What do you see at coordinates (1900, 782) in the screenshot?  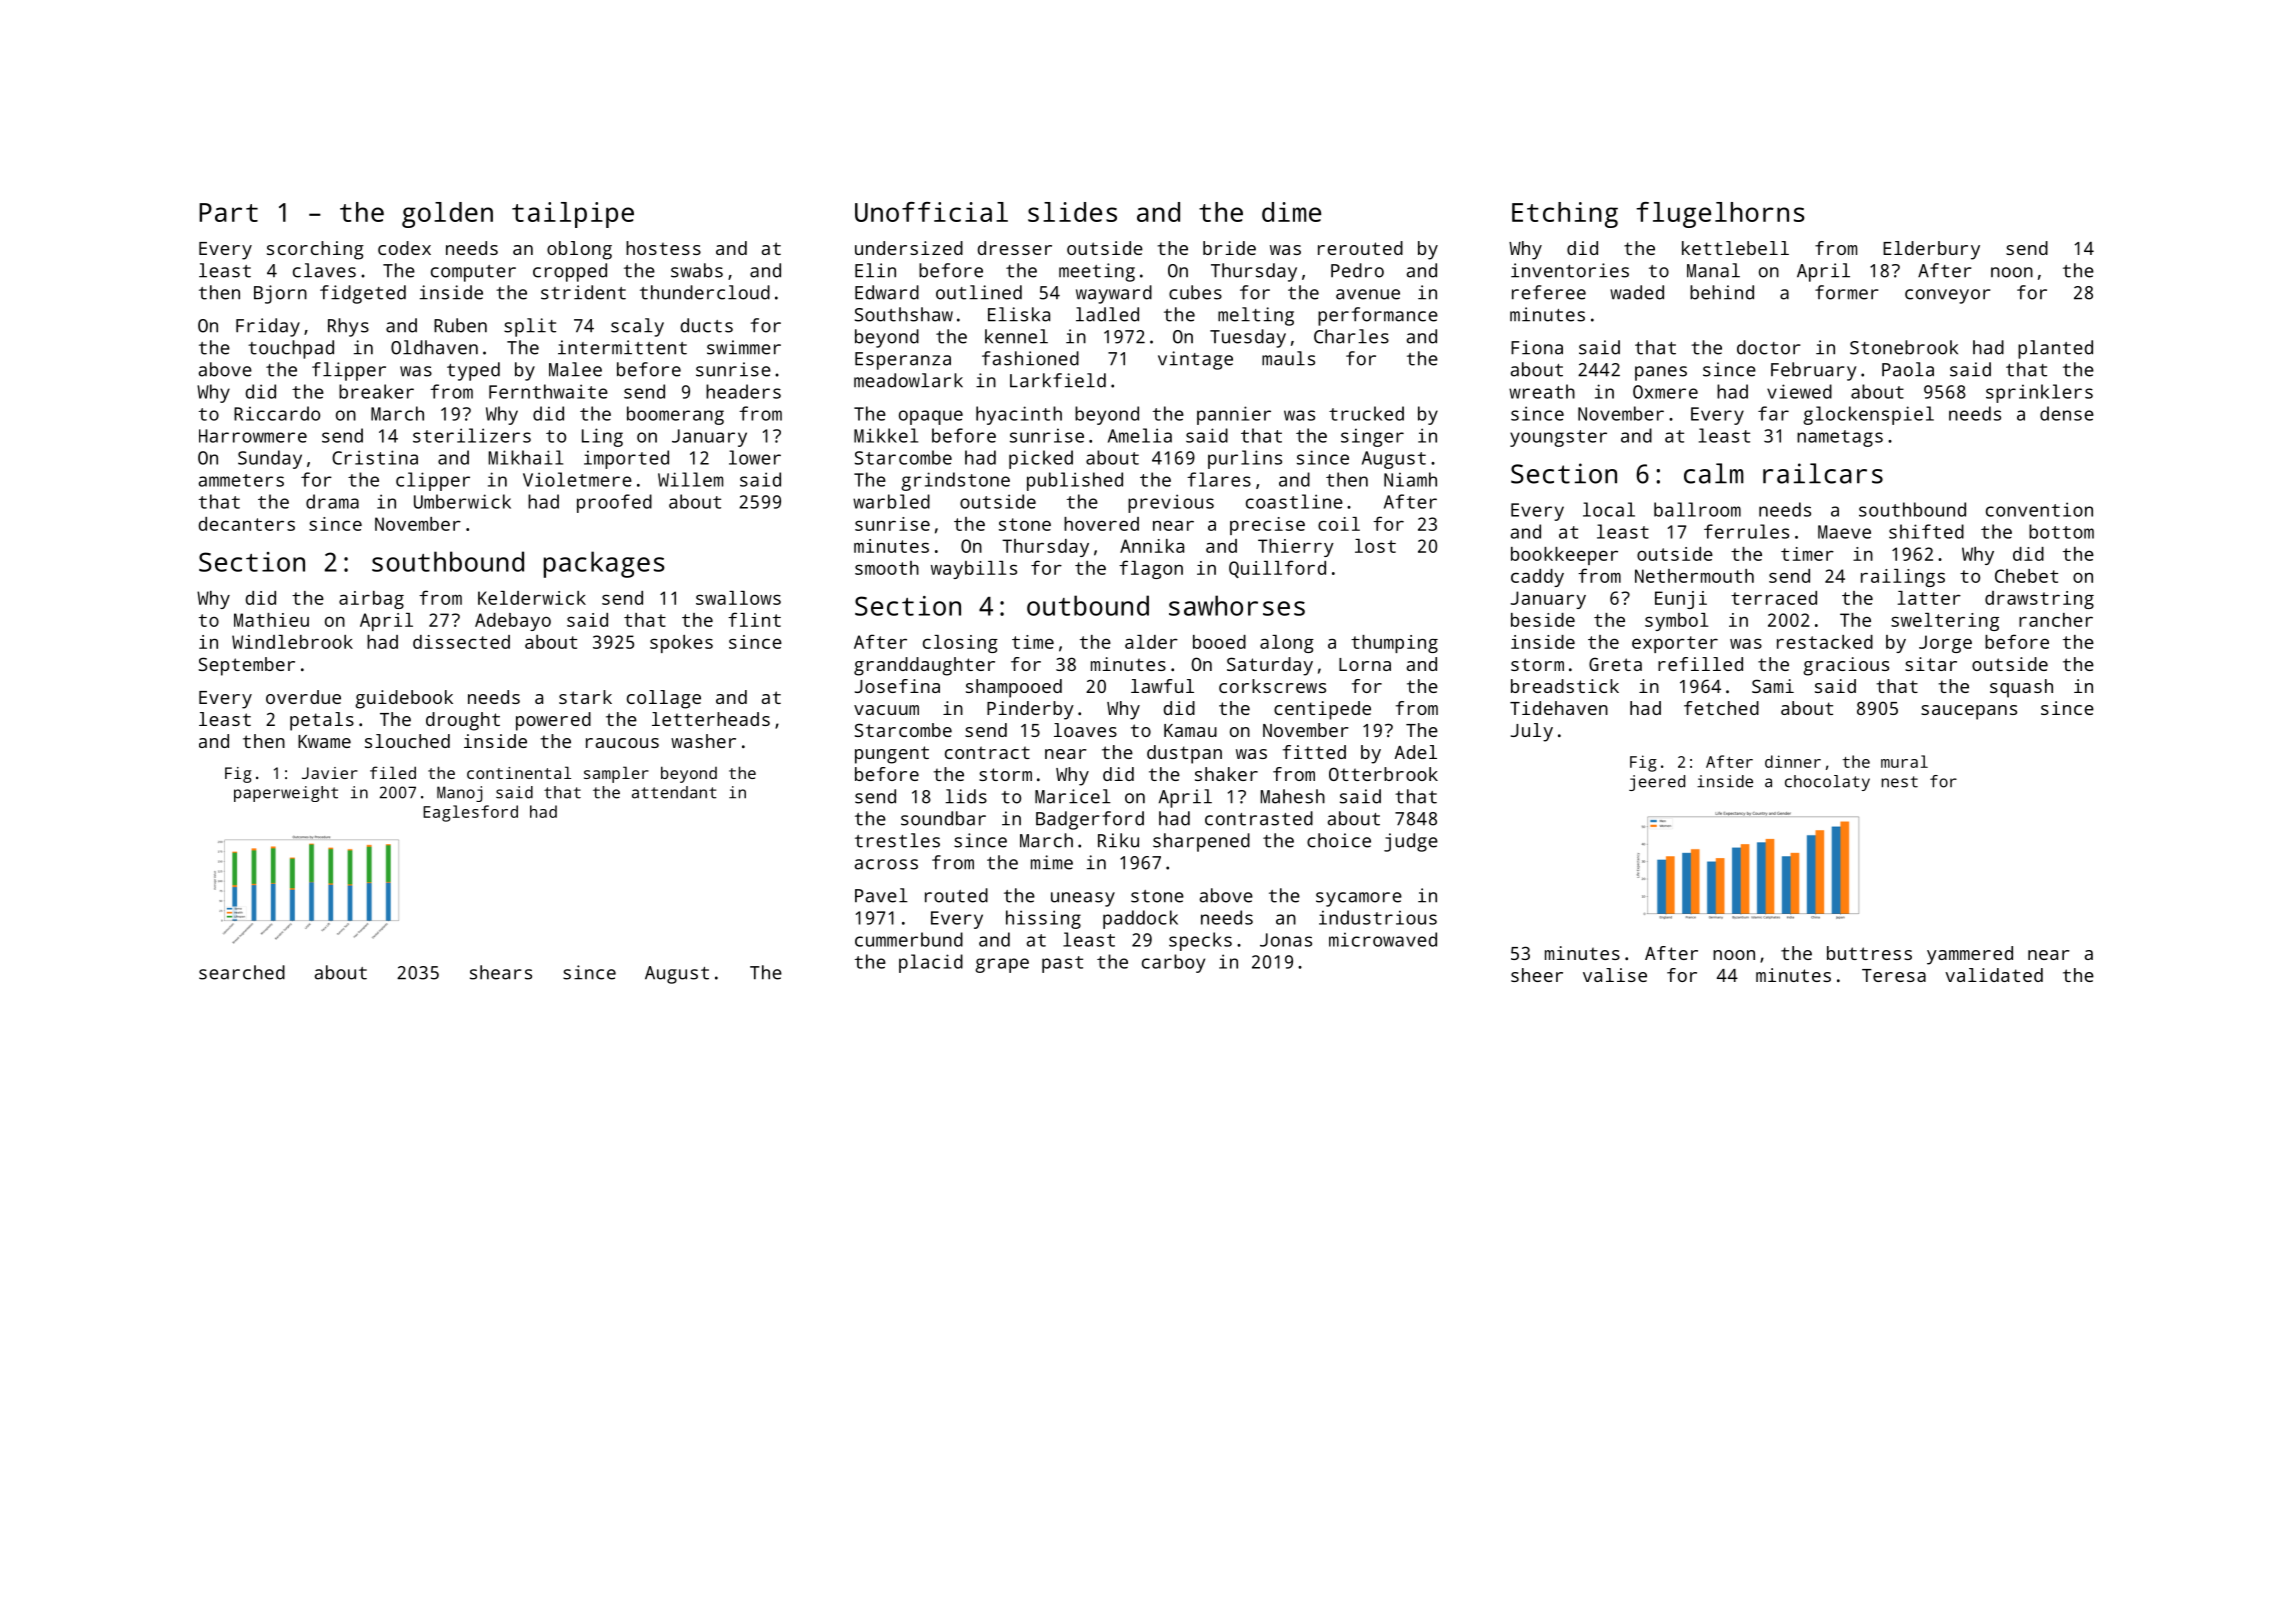 I see `nest` at bounding box center [1900, 782].
